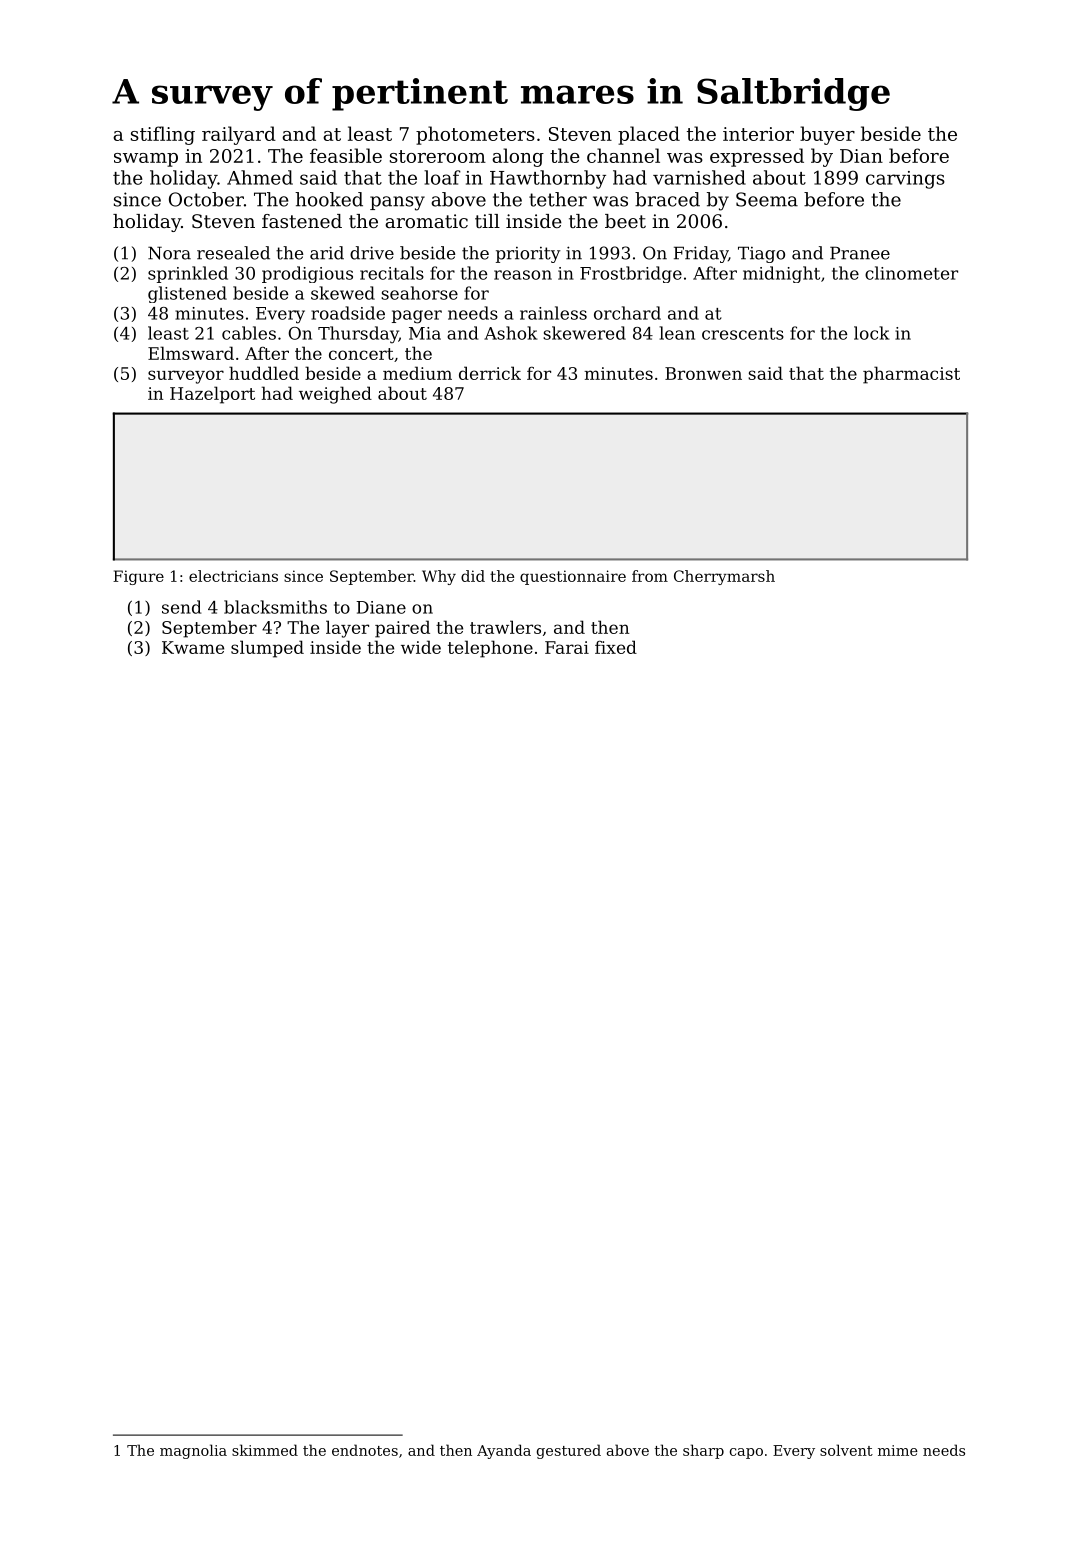  I want to click on skimmed, so click(265, 1450).
